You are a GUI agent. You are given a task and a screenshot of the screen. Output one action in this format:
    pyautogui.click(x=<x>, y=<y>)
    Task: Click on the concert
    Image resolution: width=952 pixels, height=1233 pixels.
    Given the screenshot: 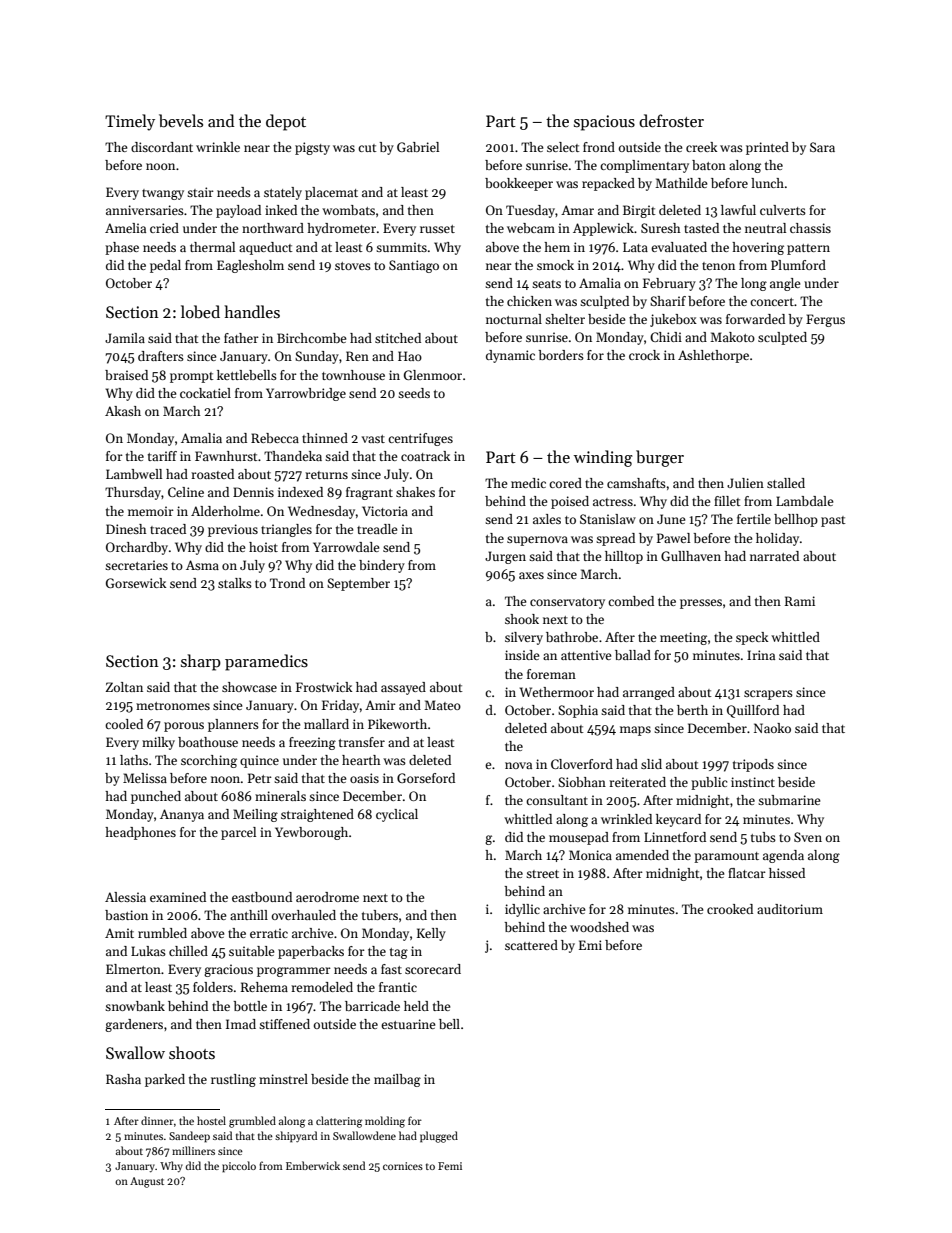 What is the action you would take?
    pyautogui.click(x=772, y=302)
